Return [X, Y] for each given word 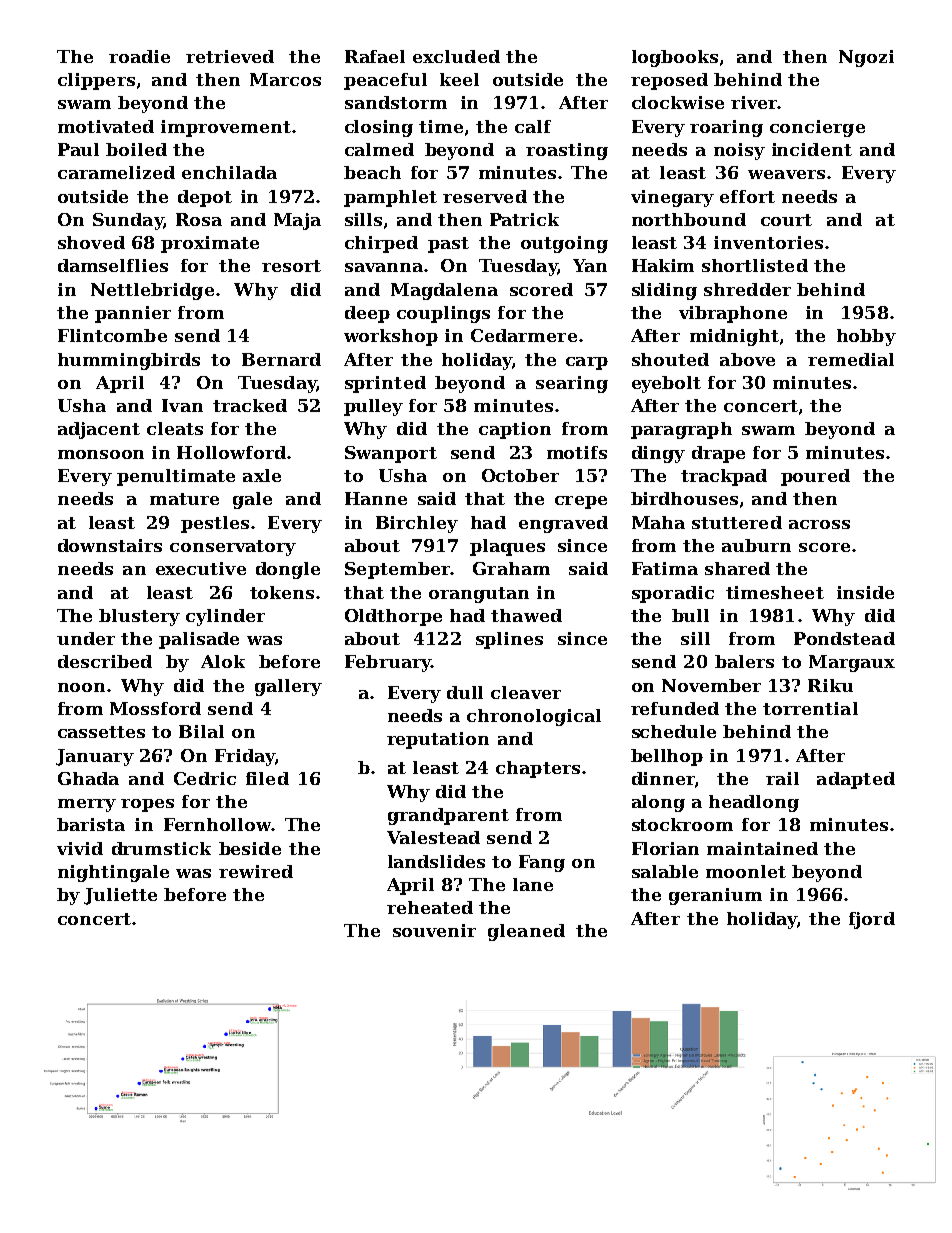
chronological [534, 717]
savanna [384, 267]
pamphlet [390, 198]
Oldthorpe [393, 617]
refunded [675, 708]
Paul [78, 149]
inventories [768, 242]
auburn [756, 545]
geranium [715, 896]
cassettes [101, 732]
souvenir [434, 930]
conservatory [233, 548]
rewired [256, 871]
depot [205, 198]
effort [747, 196]
